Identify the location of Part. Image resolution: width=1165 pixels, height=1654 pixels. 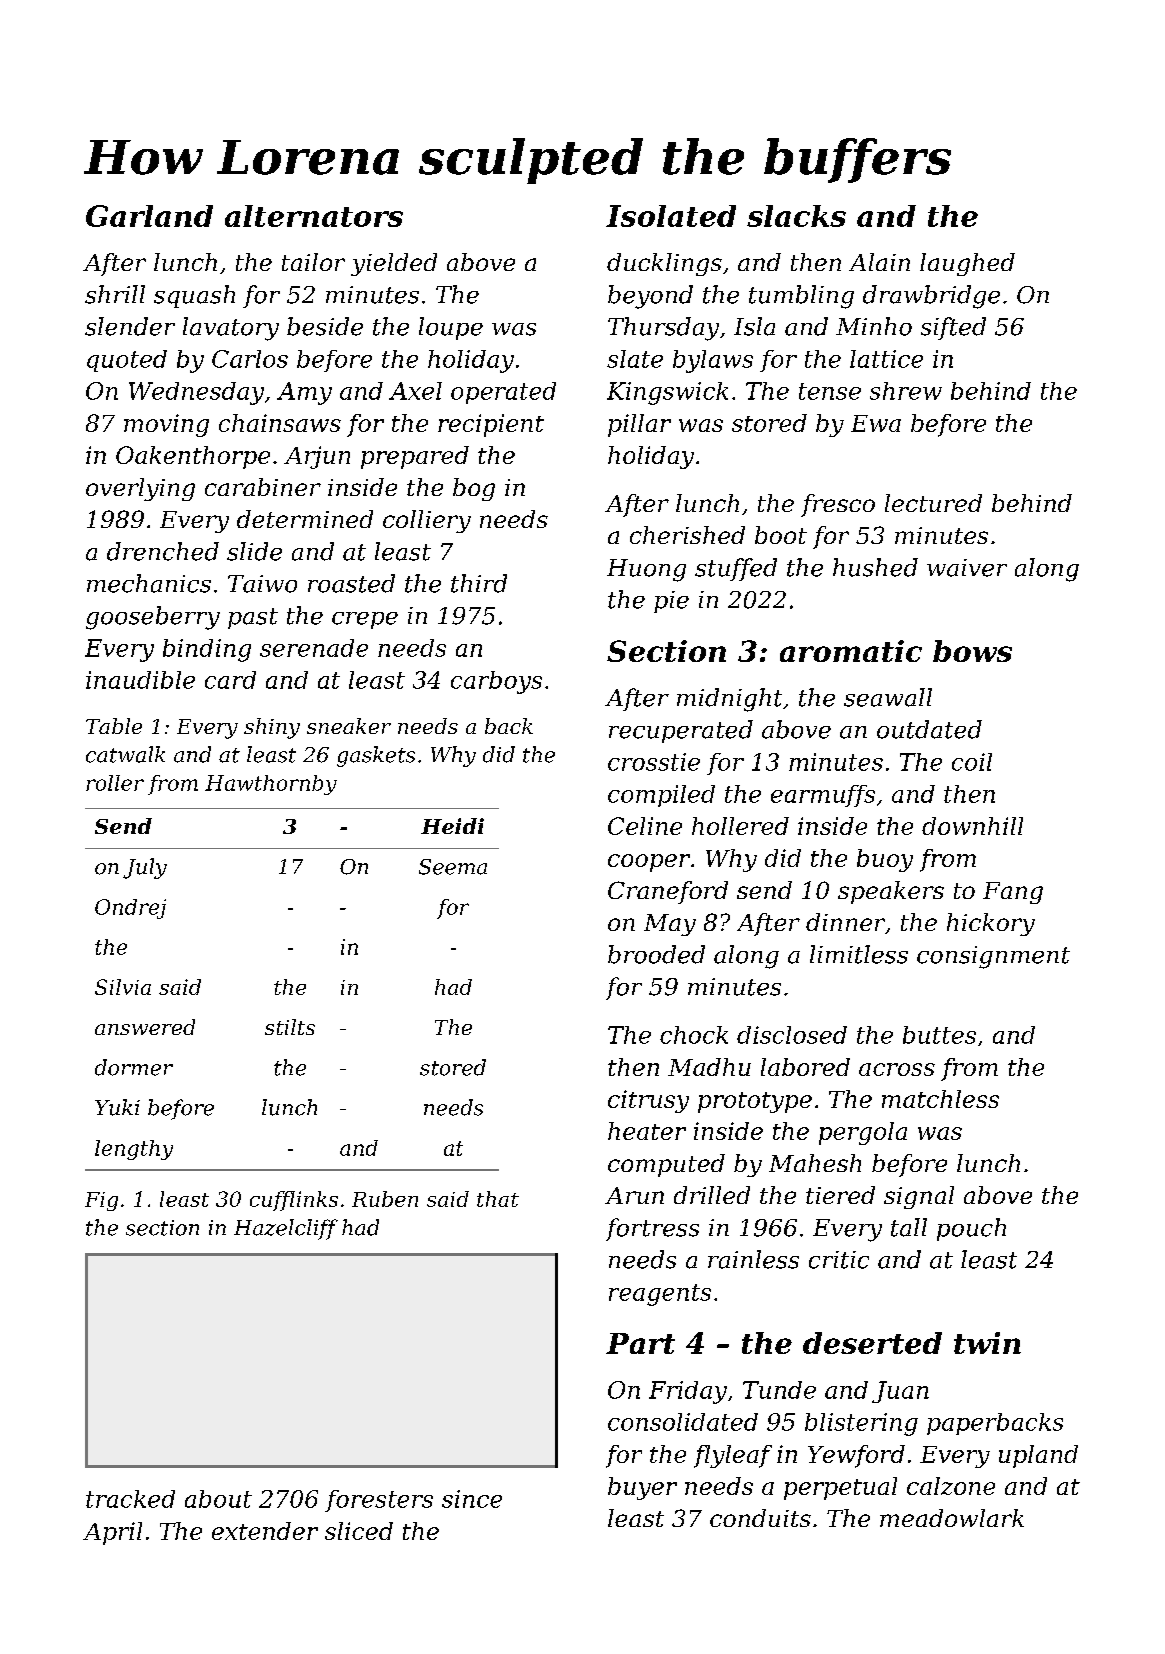
(640, 1343).
